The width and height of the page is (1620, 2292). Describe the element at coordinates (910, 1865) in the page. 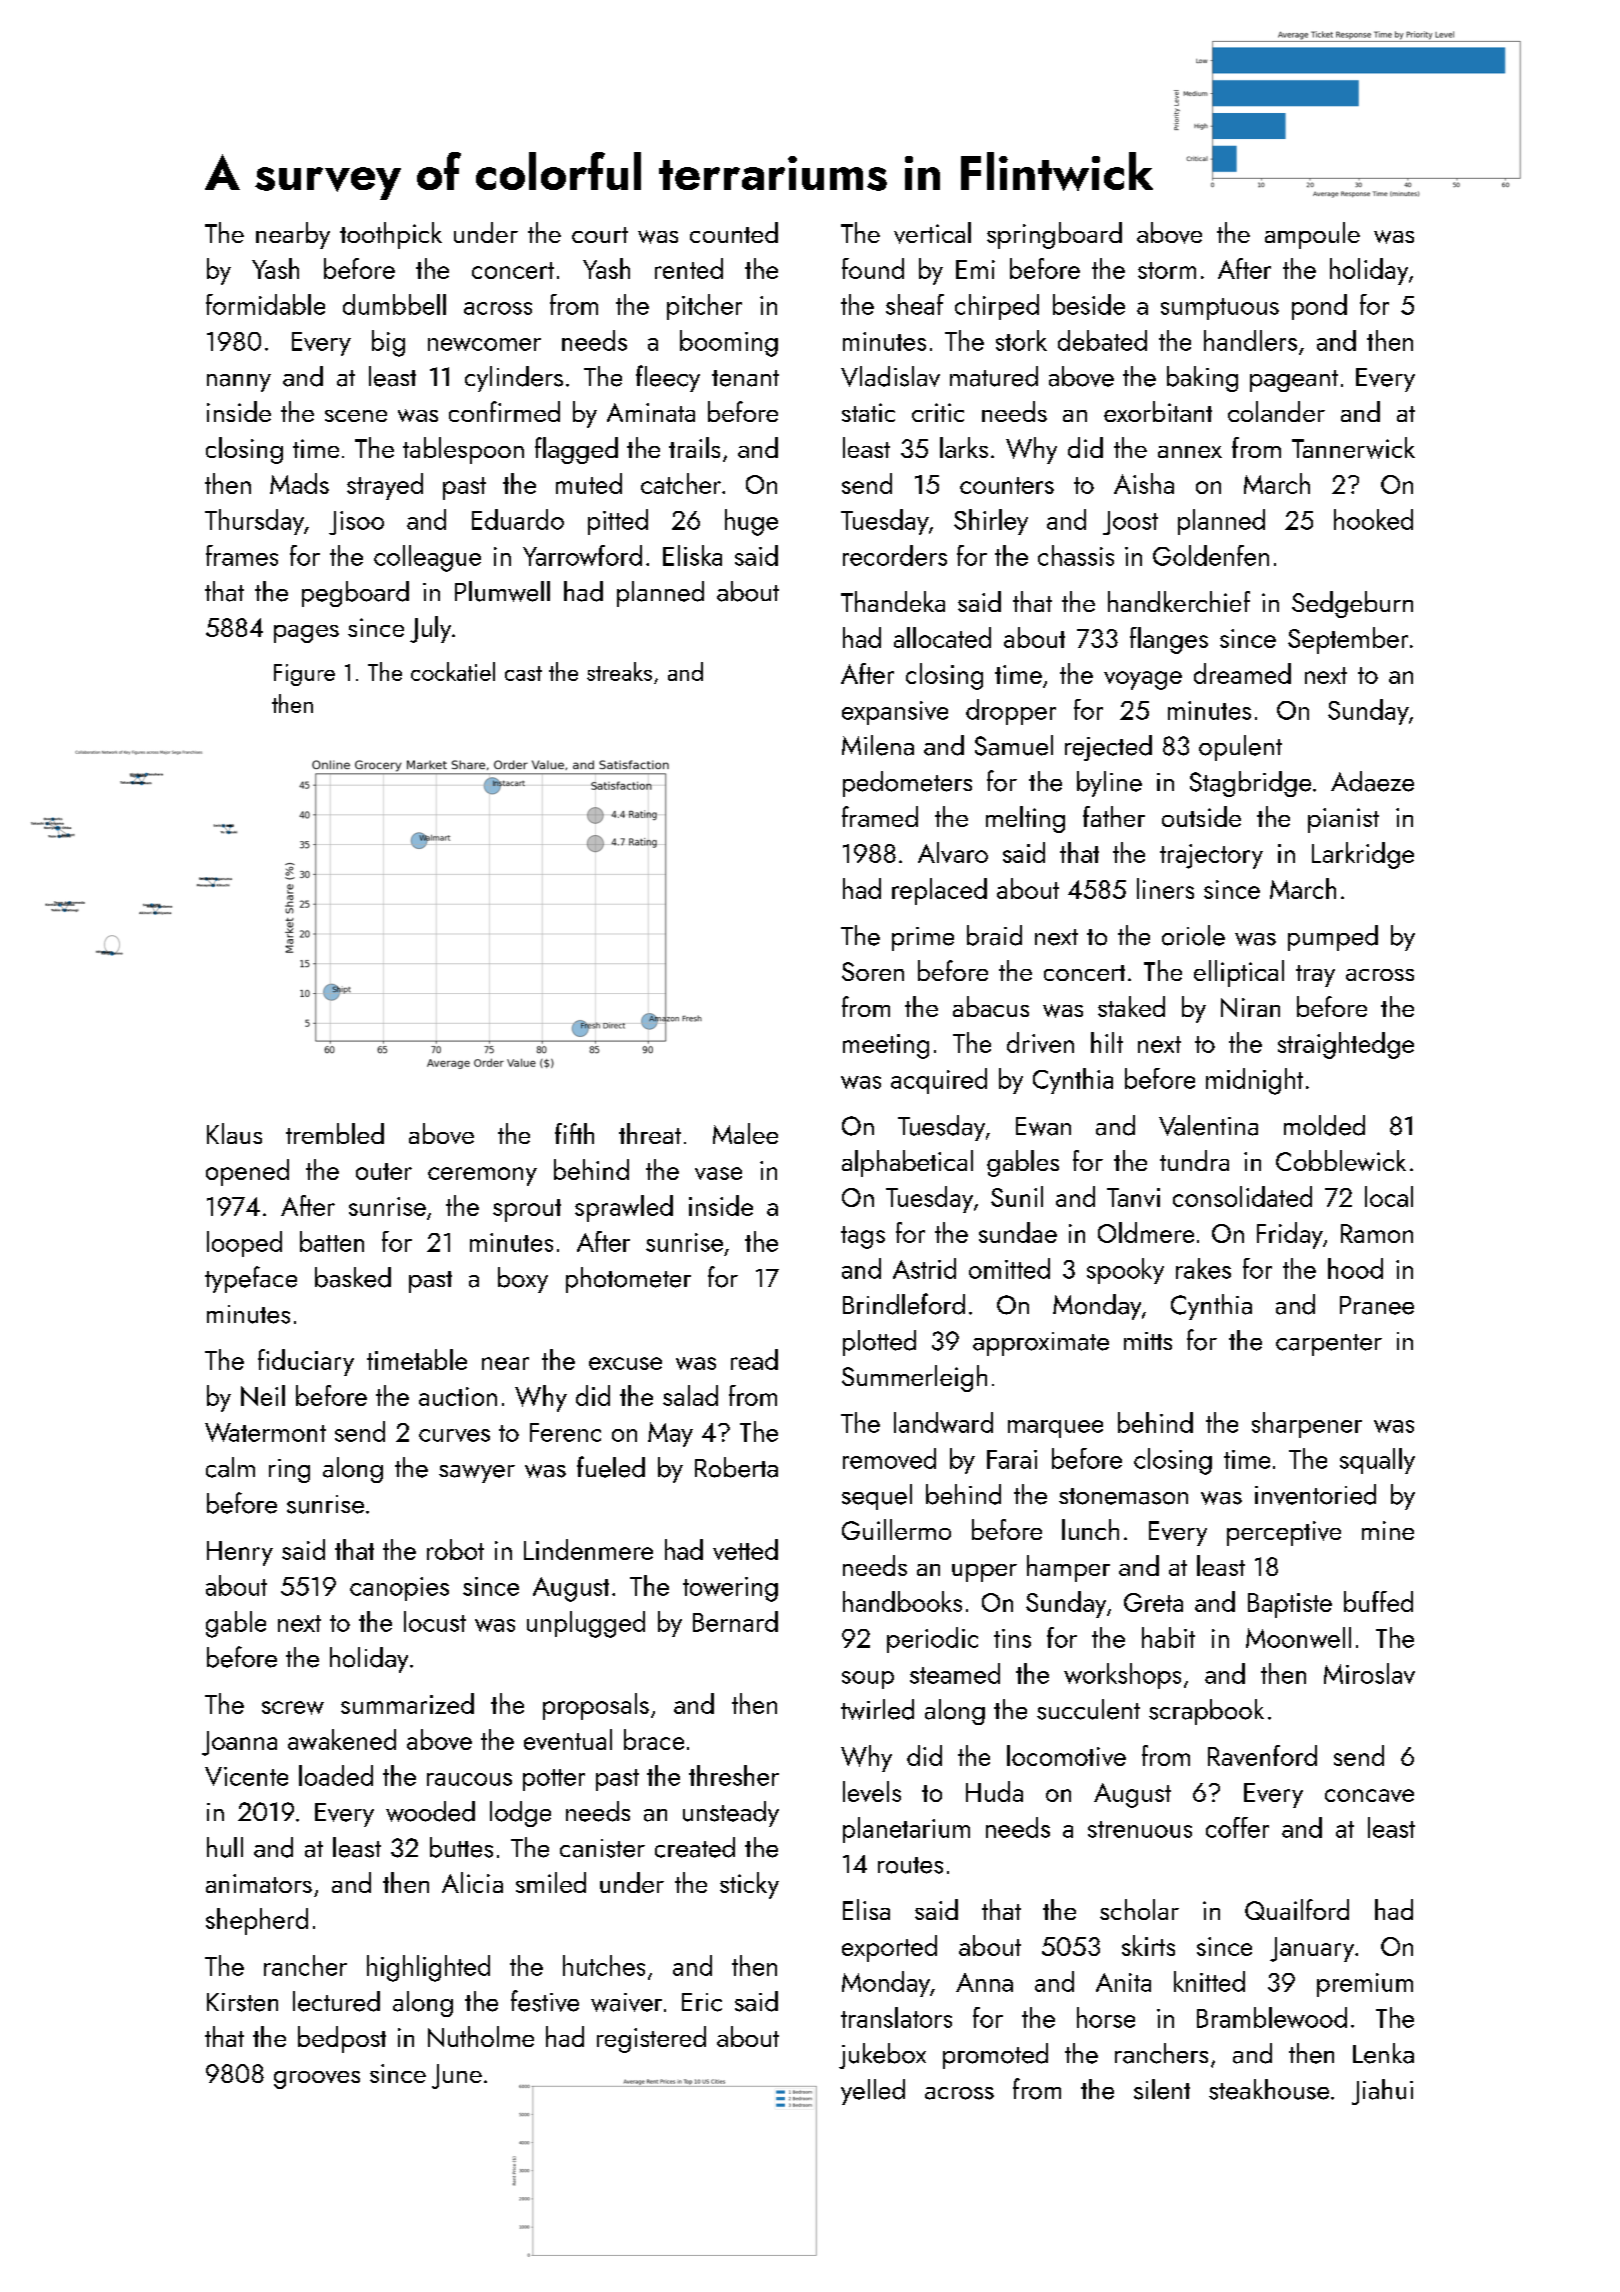

I see `routes` at that location.
